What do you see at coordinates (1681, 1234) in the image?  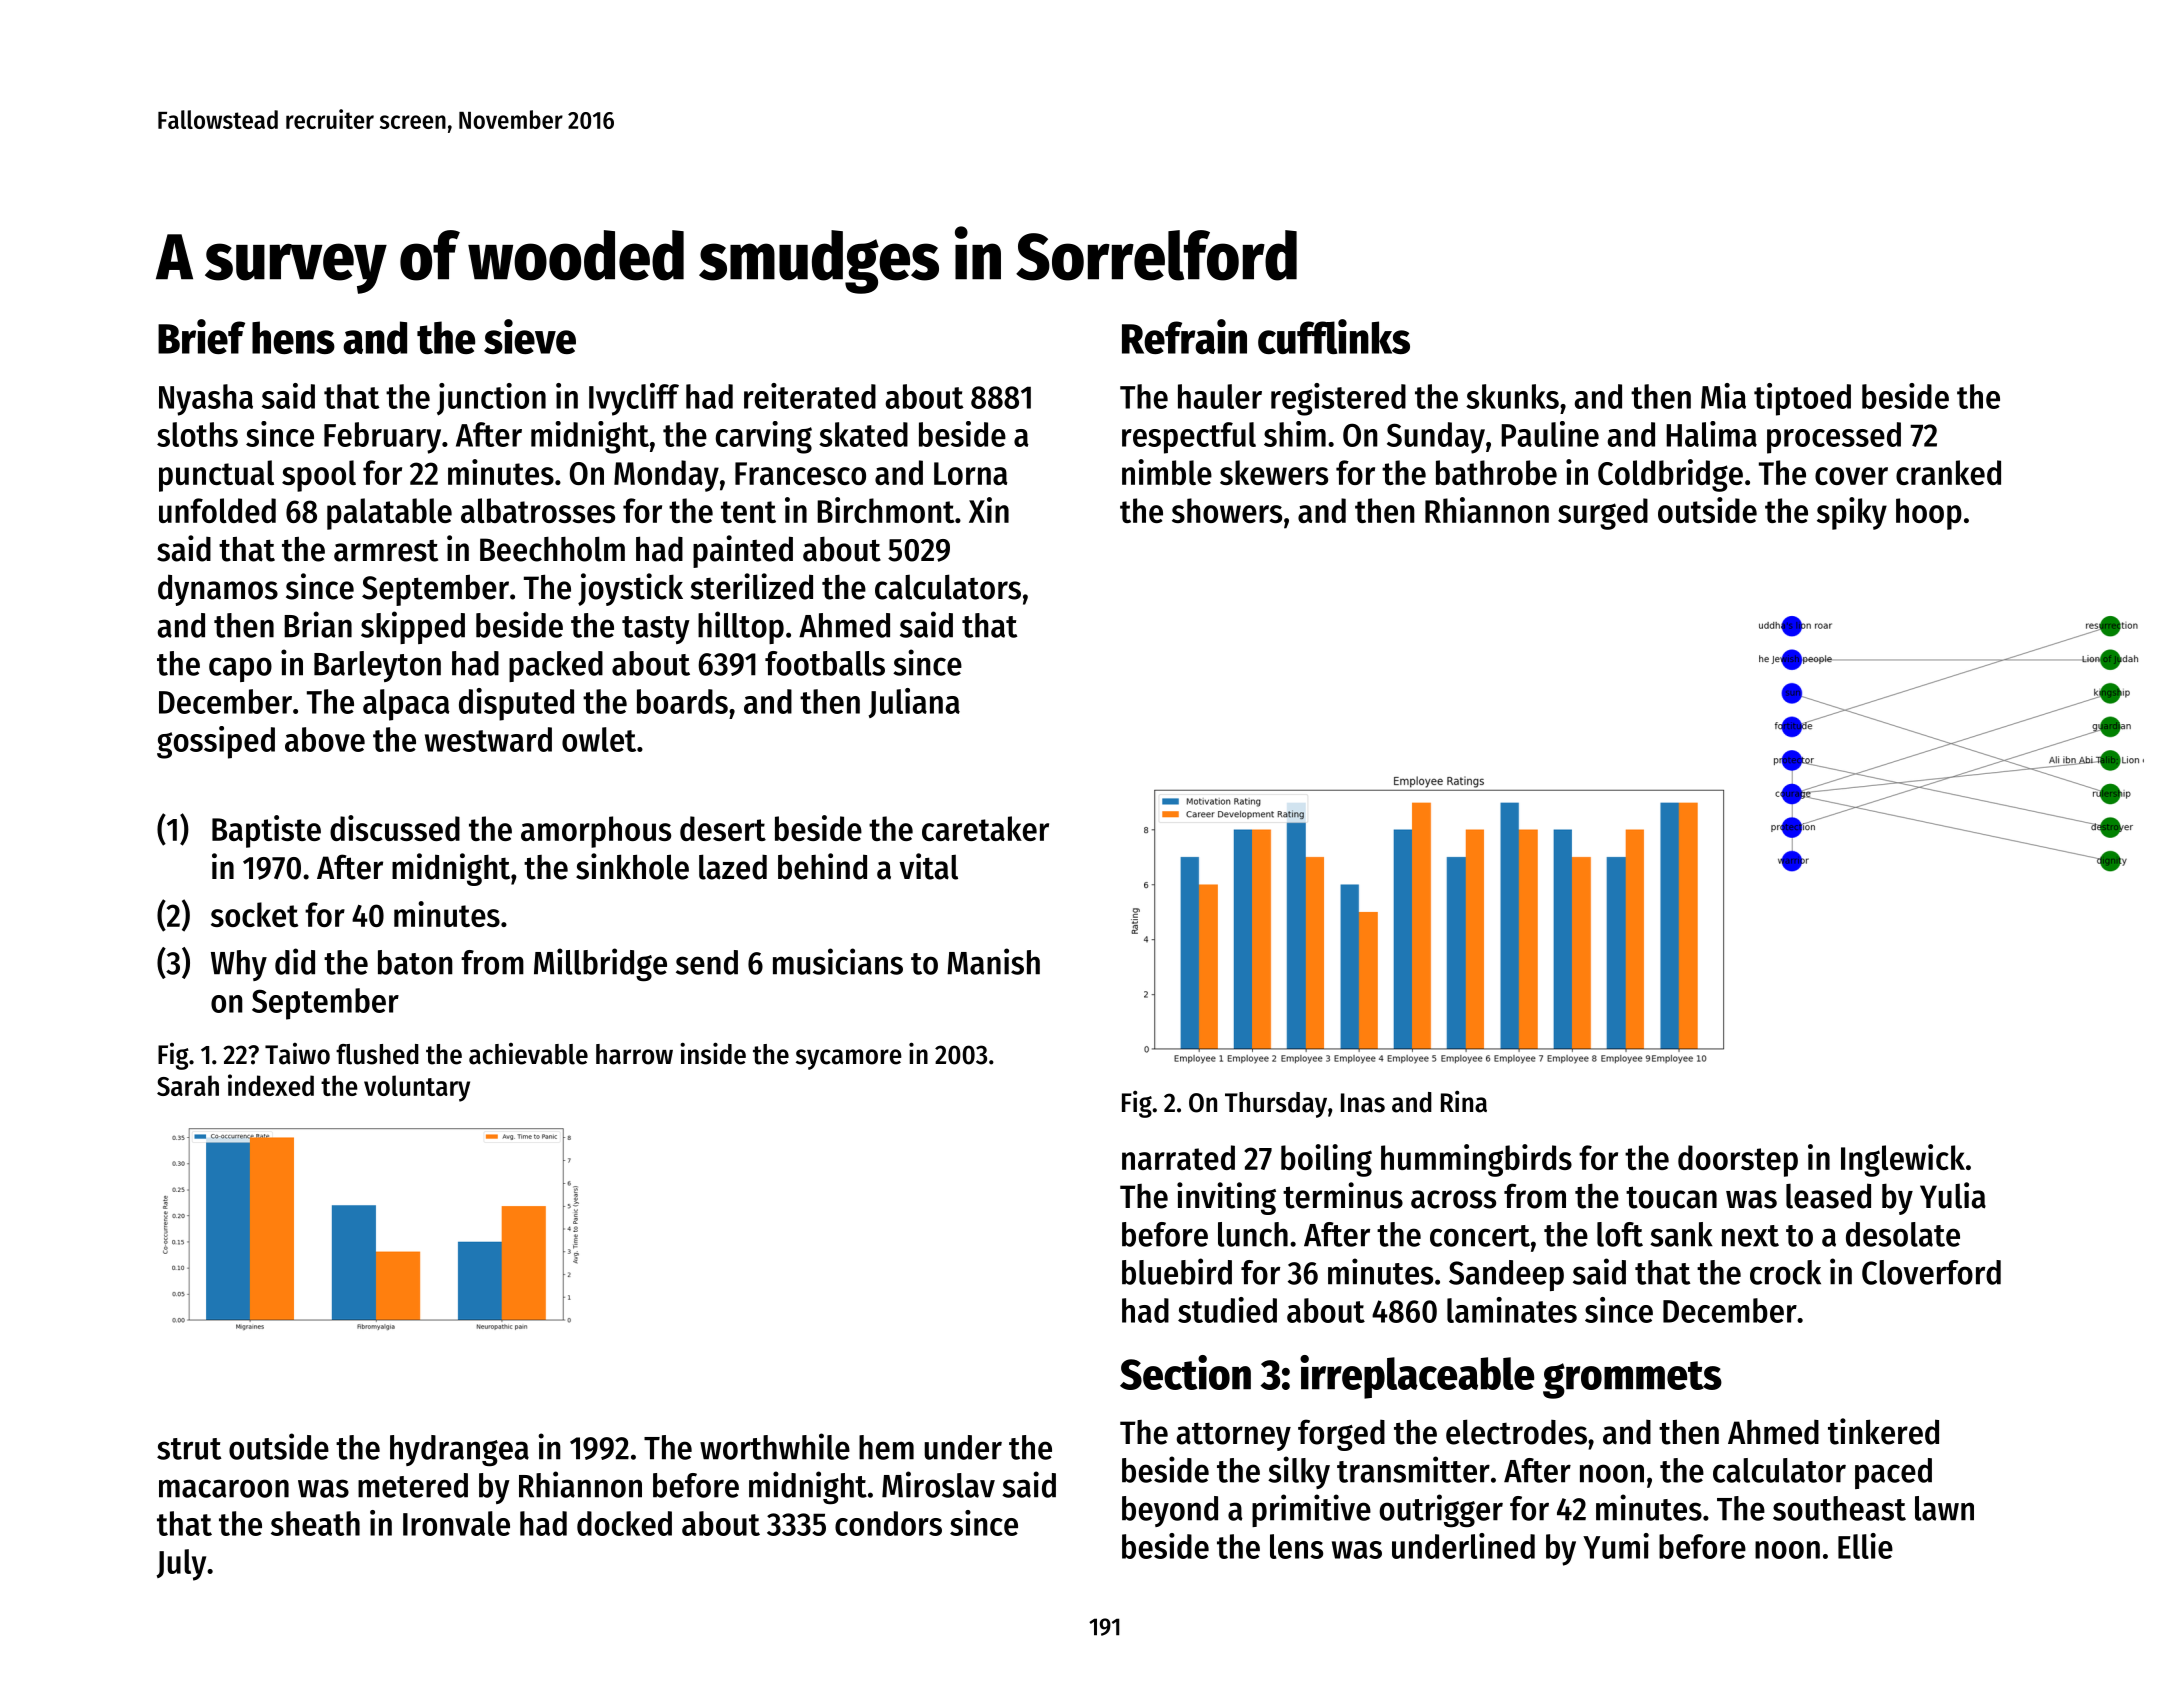 I see `sank` at bounding box center [1681, 1234].
